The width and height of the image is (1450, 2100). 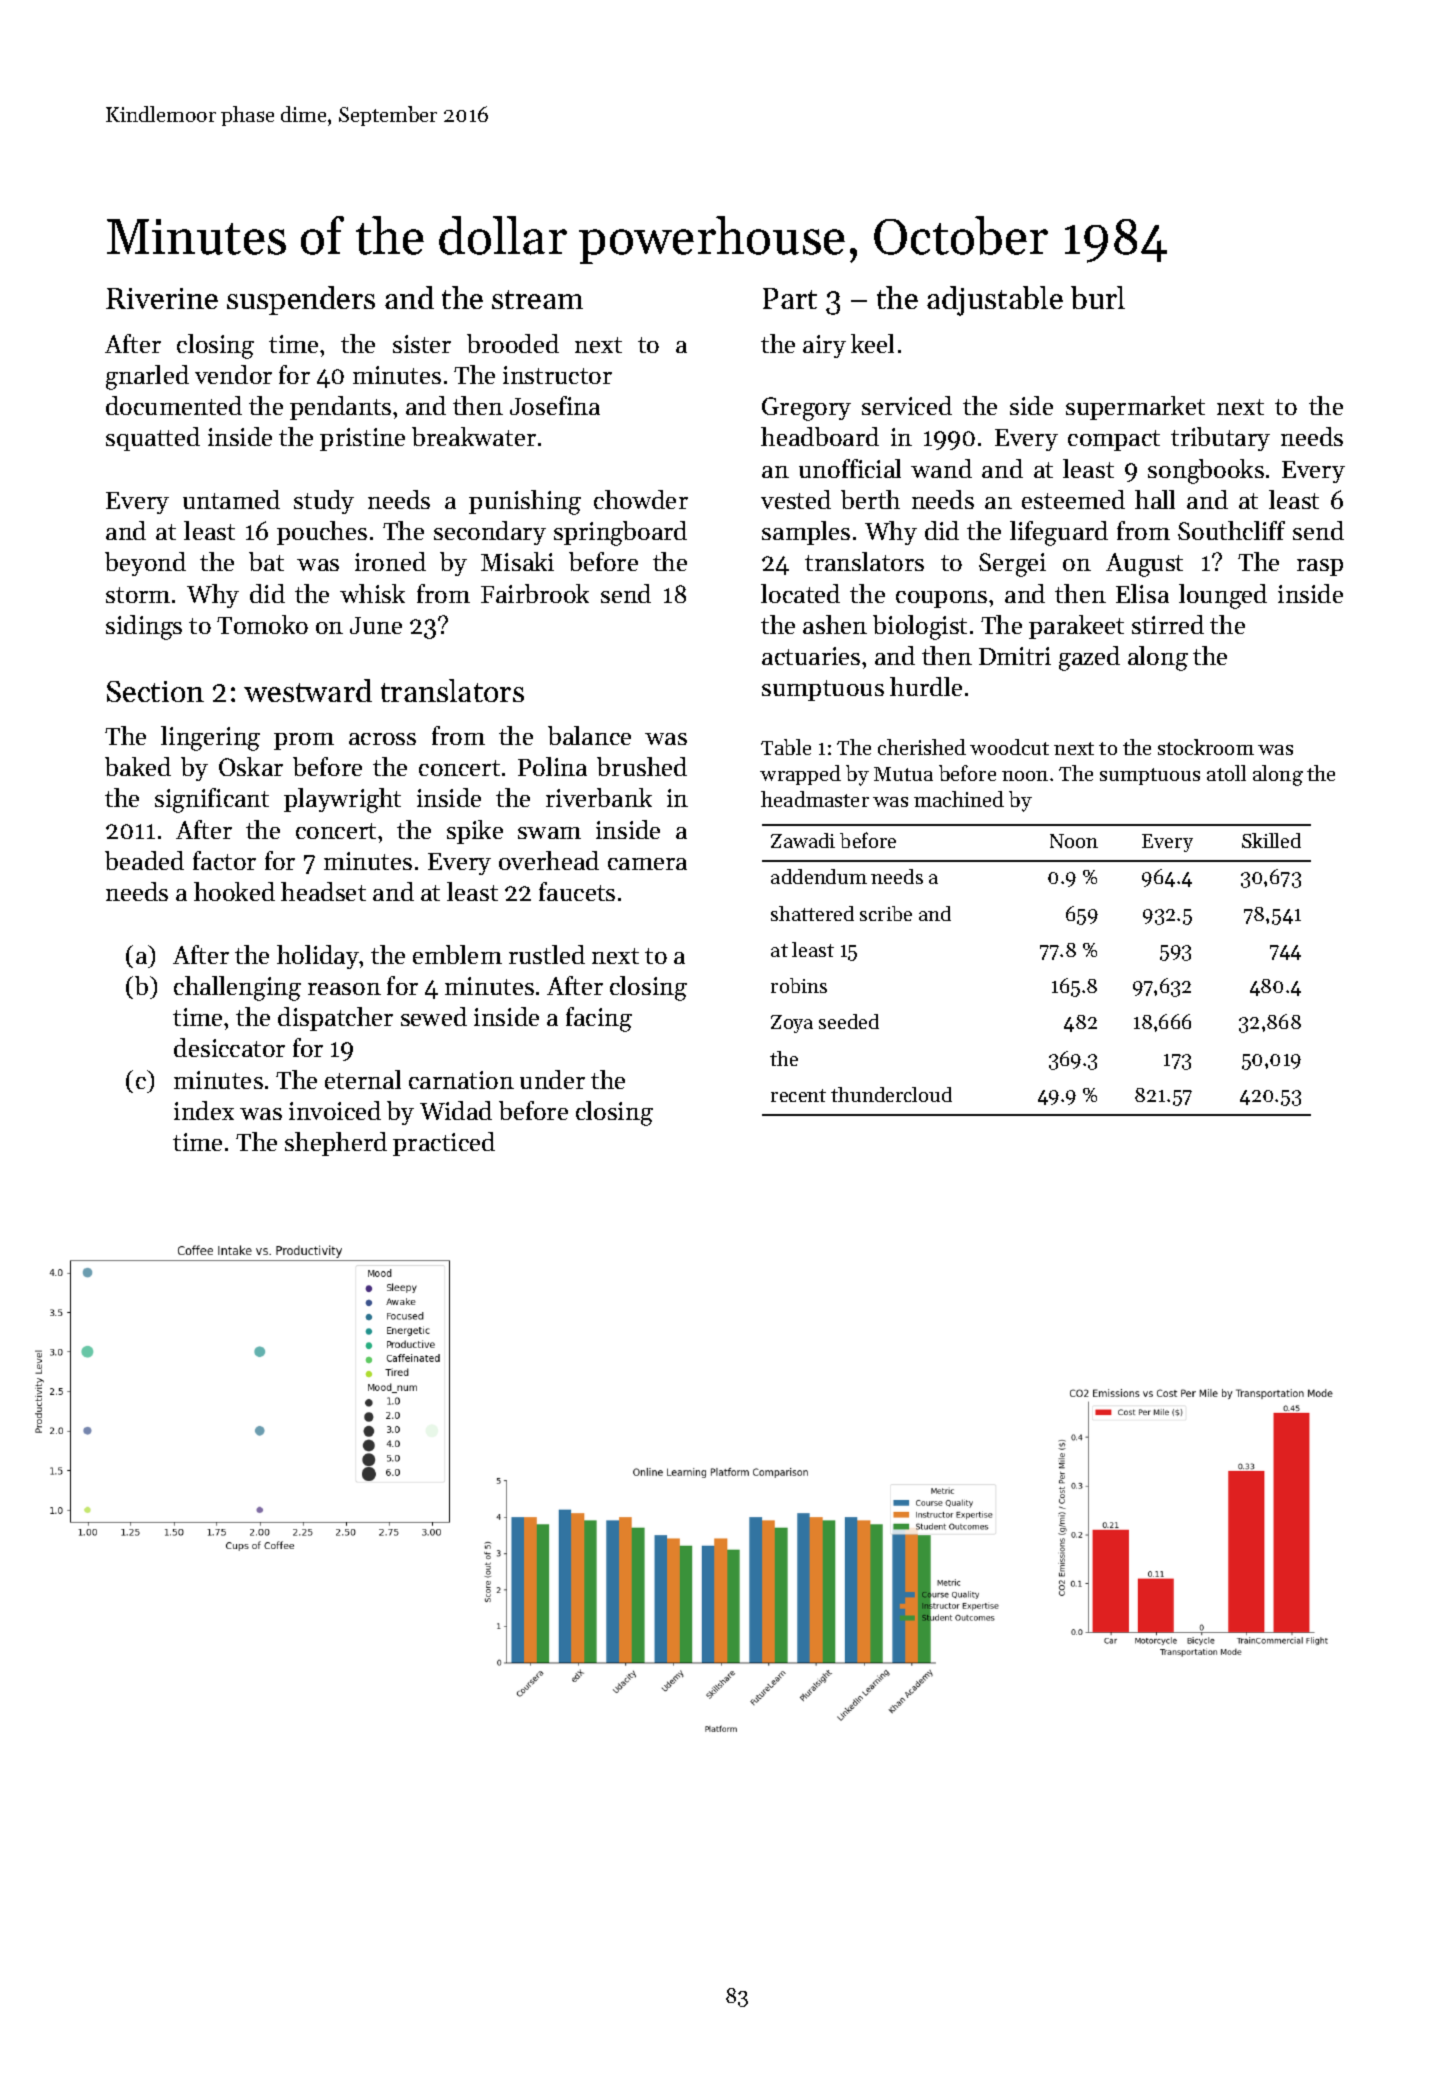 I want to click on faucets, so click(x=577, y=891).
